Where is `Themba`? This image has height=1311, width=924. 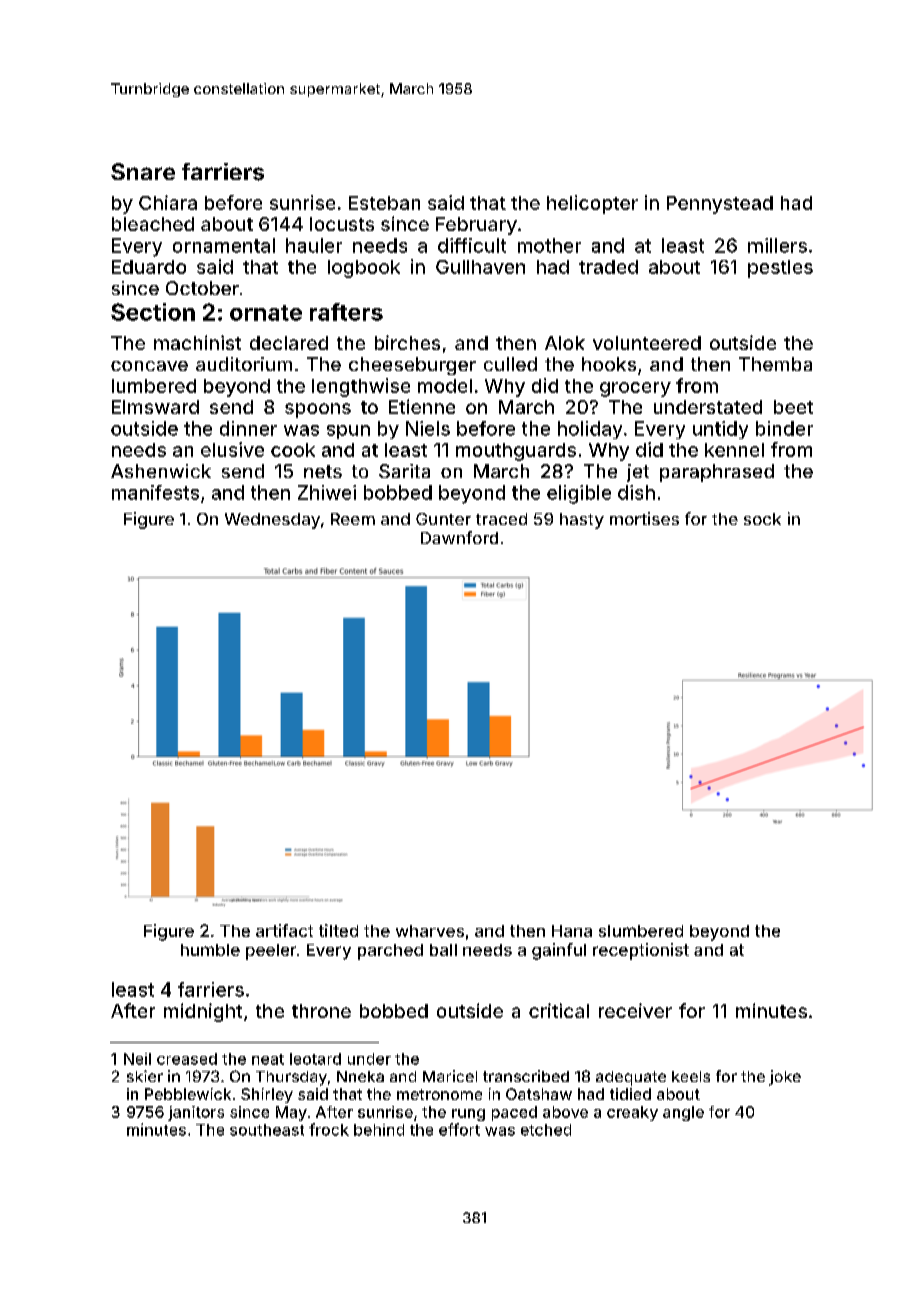 Themba is located at coordinates (775, 364).
